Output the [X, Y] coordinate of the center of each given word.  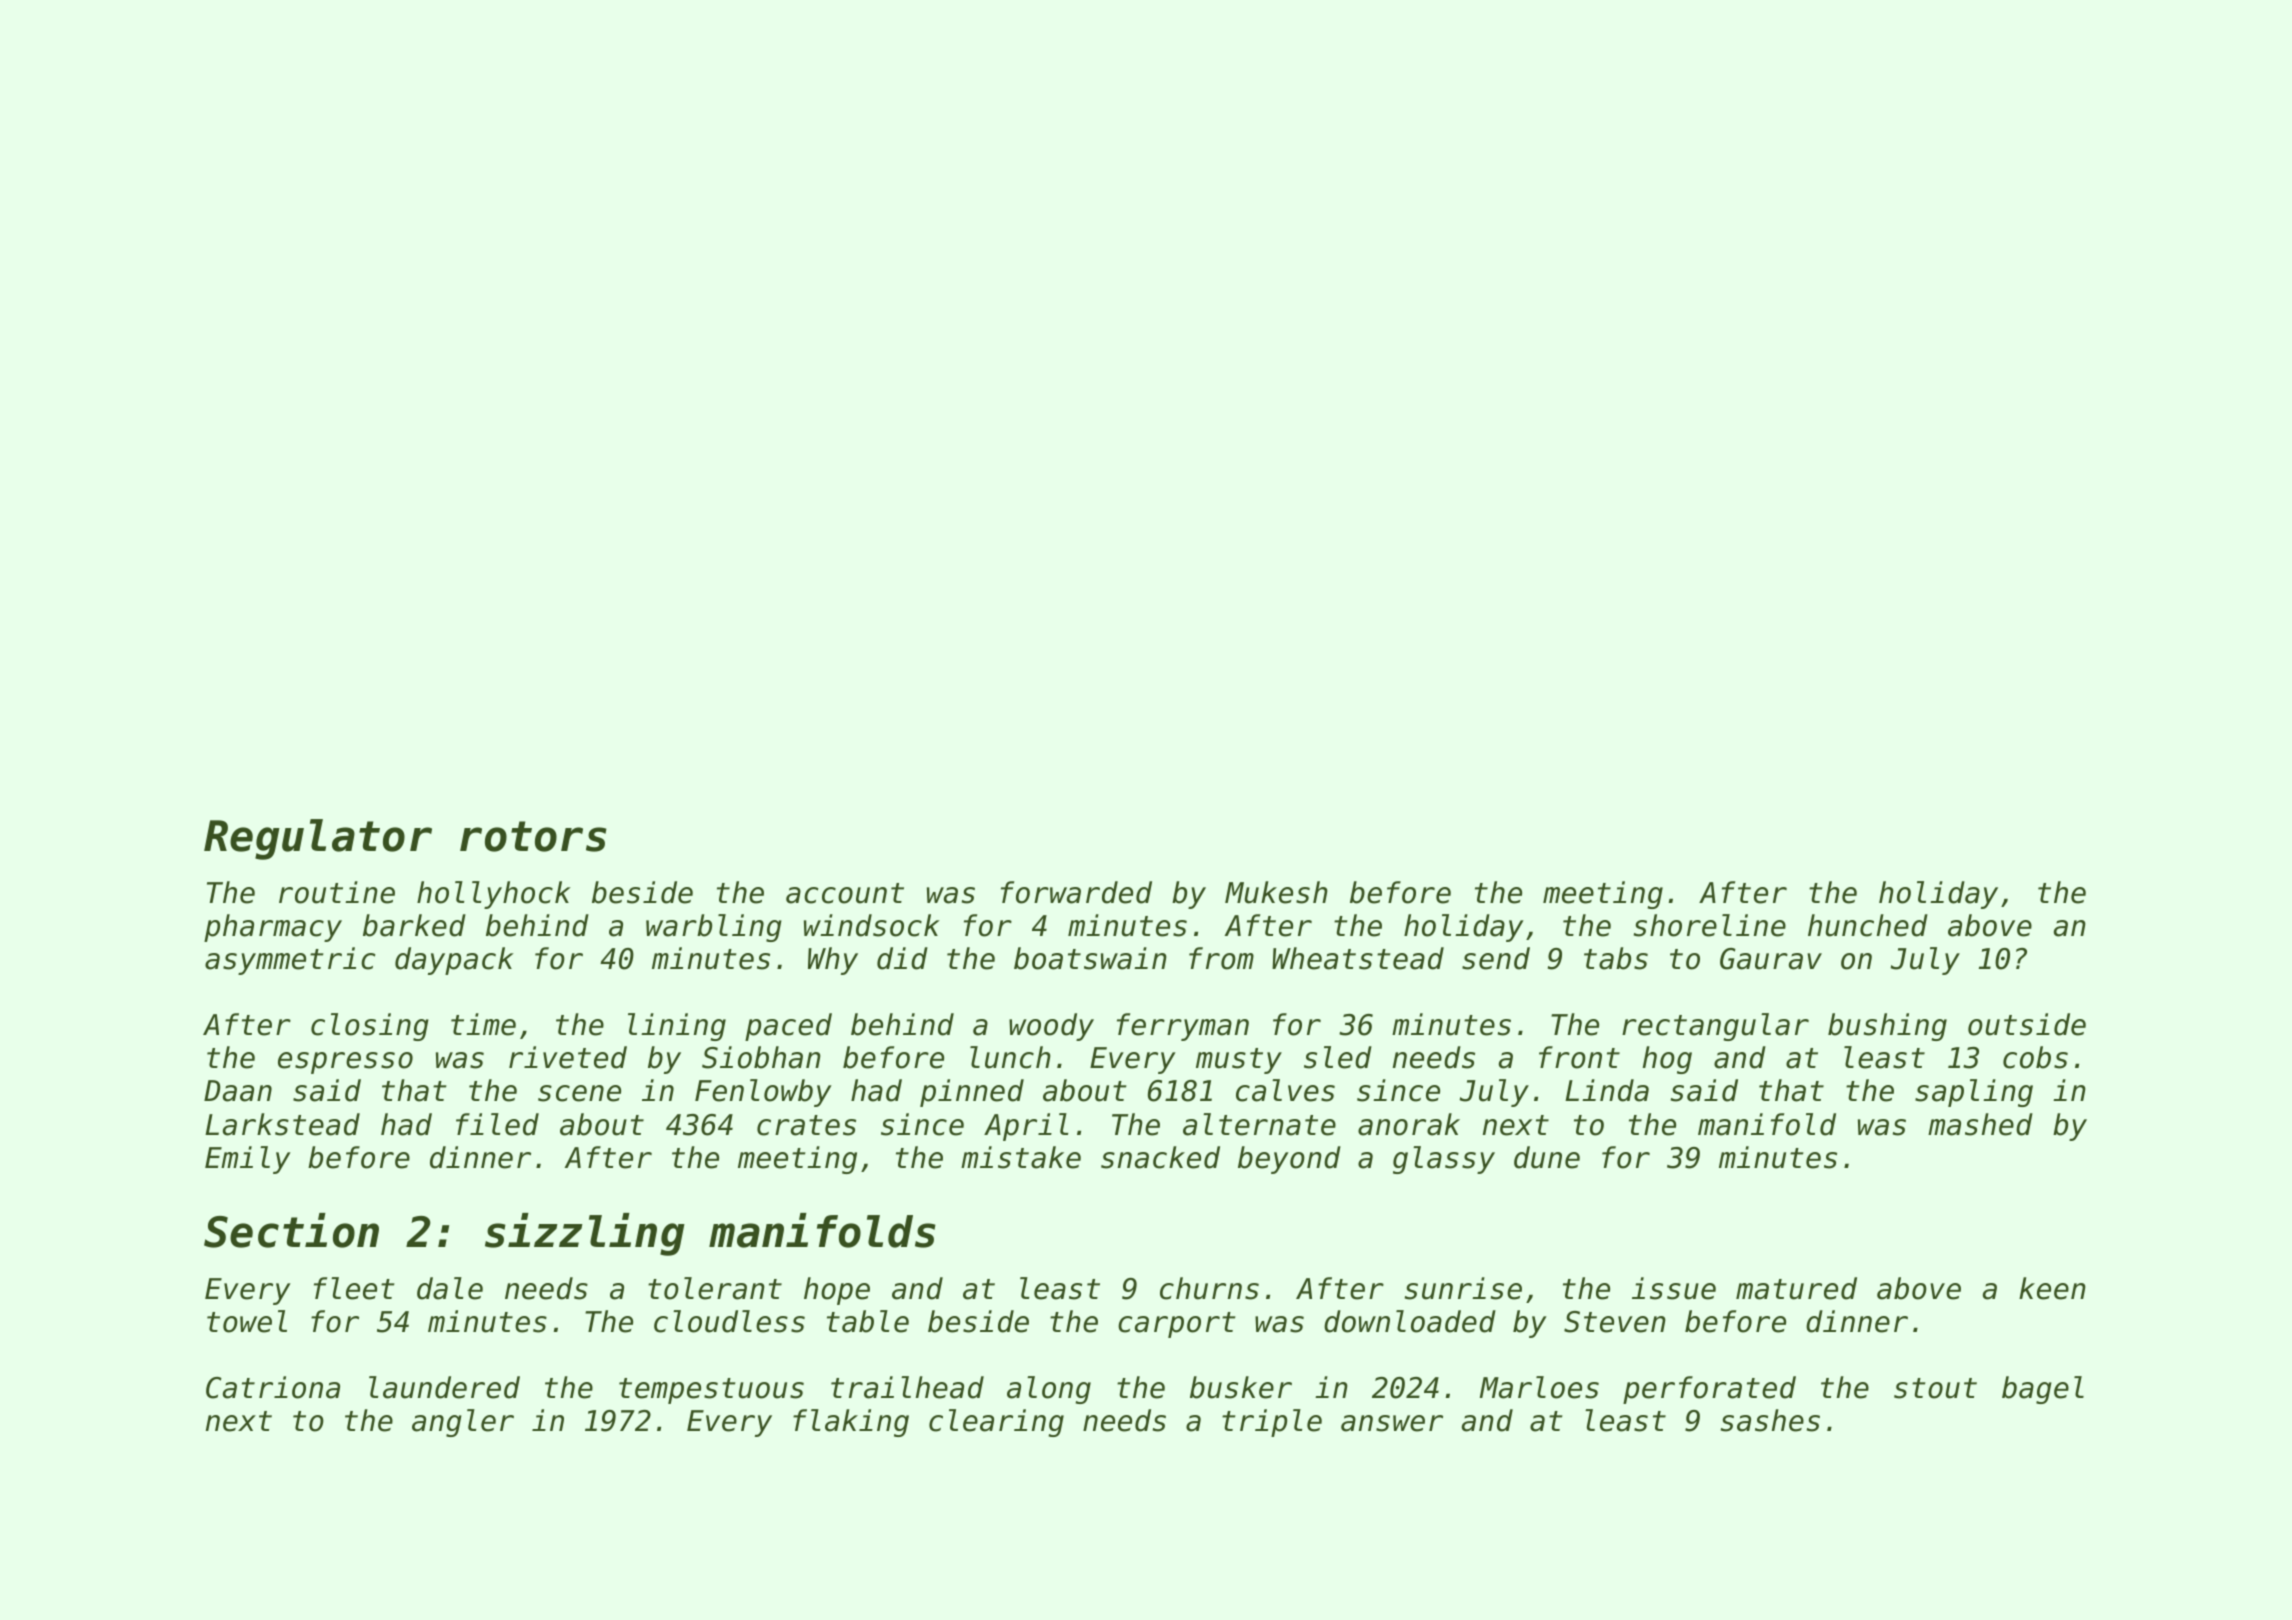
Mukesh [1276, 892]
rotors [533, 836]
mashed [1980, 1124]
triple [1272, 1423]
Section [291, 1230]
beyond [1289, 1160]
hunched [1868, 925]
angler [463, 1423]
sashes [1770, 1420]
